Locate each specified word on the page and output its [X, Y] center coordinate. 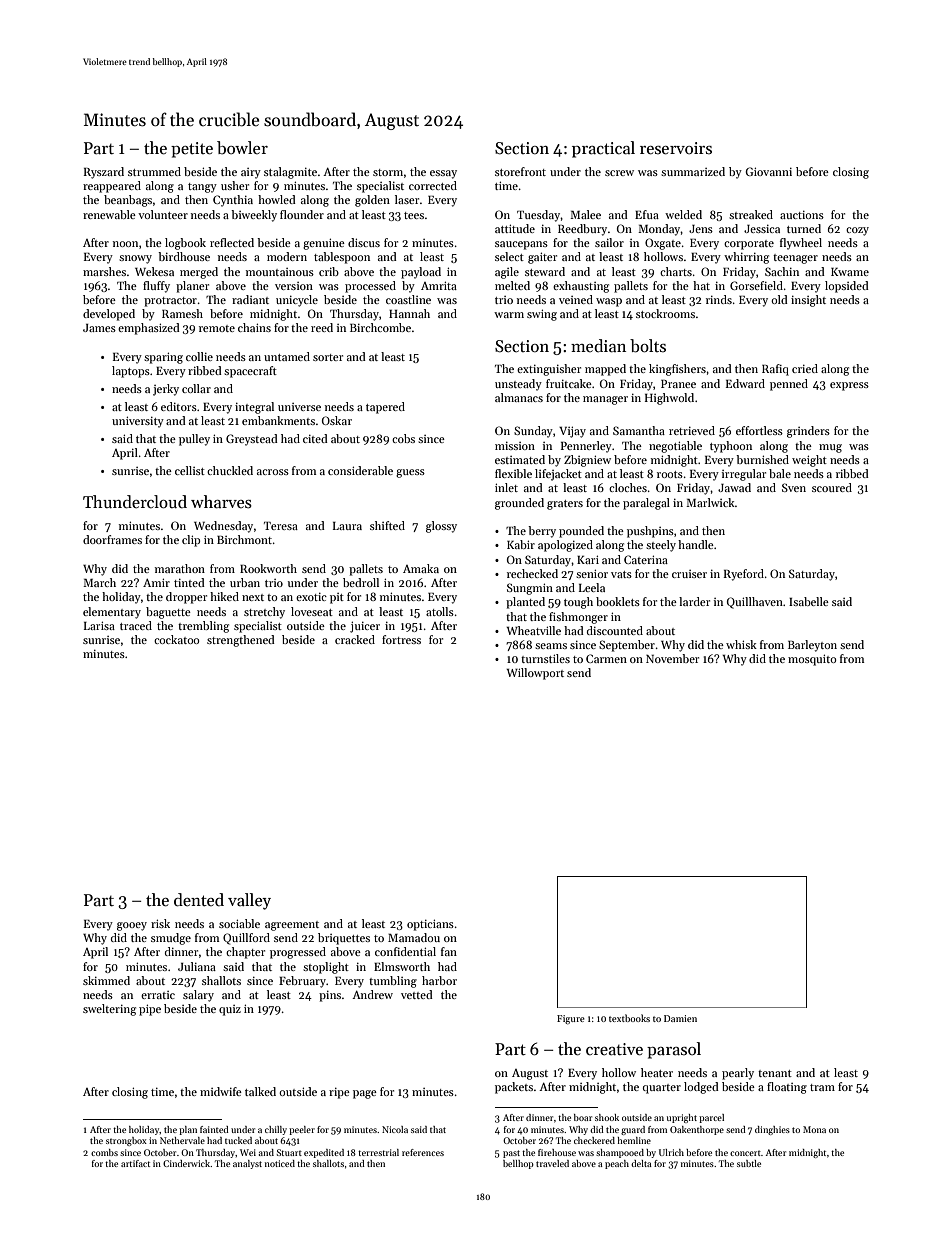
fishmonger [578, 618]
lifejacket [558, 475]
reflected [232, 242]
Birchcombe [380, 327]
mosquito [812, 660]
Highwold [669, 399]
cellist [190, 470]
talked [260, 1091]
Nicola [395, 1129]
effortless [759, 430]
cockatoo [176, 639]
